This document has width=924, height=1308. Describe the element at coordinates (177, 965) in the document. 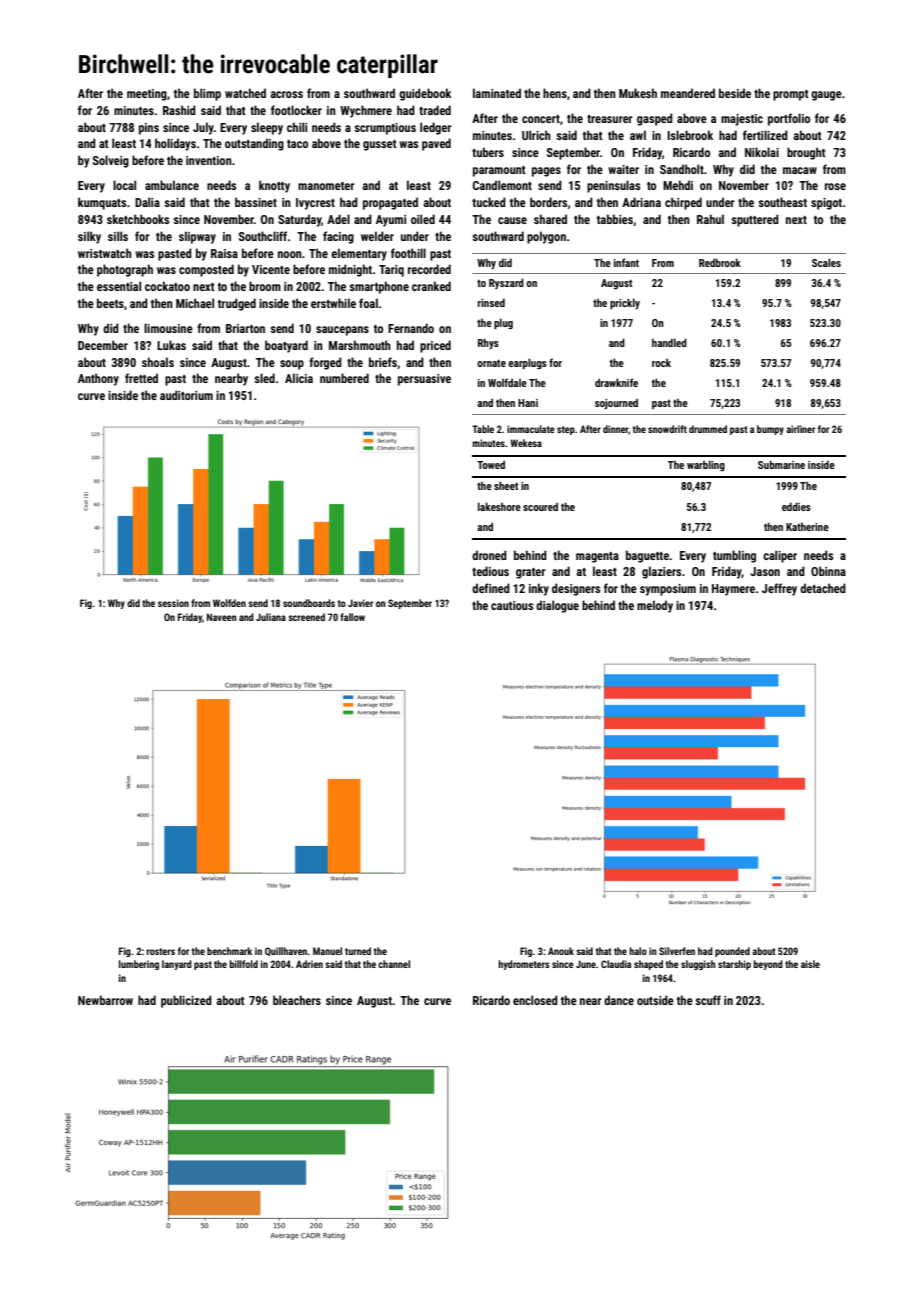

I see `lanyard` at that location.
